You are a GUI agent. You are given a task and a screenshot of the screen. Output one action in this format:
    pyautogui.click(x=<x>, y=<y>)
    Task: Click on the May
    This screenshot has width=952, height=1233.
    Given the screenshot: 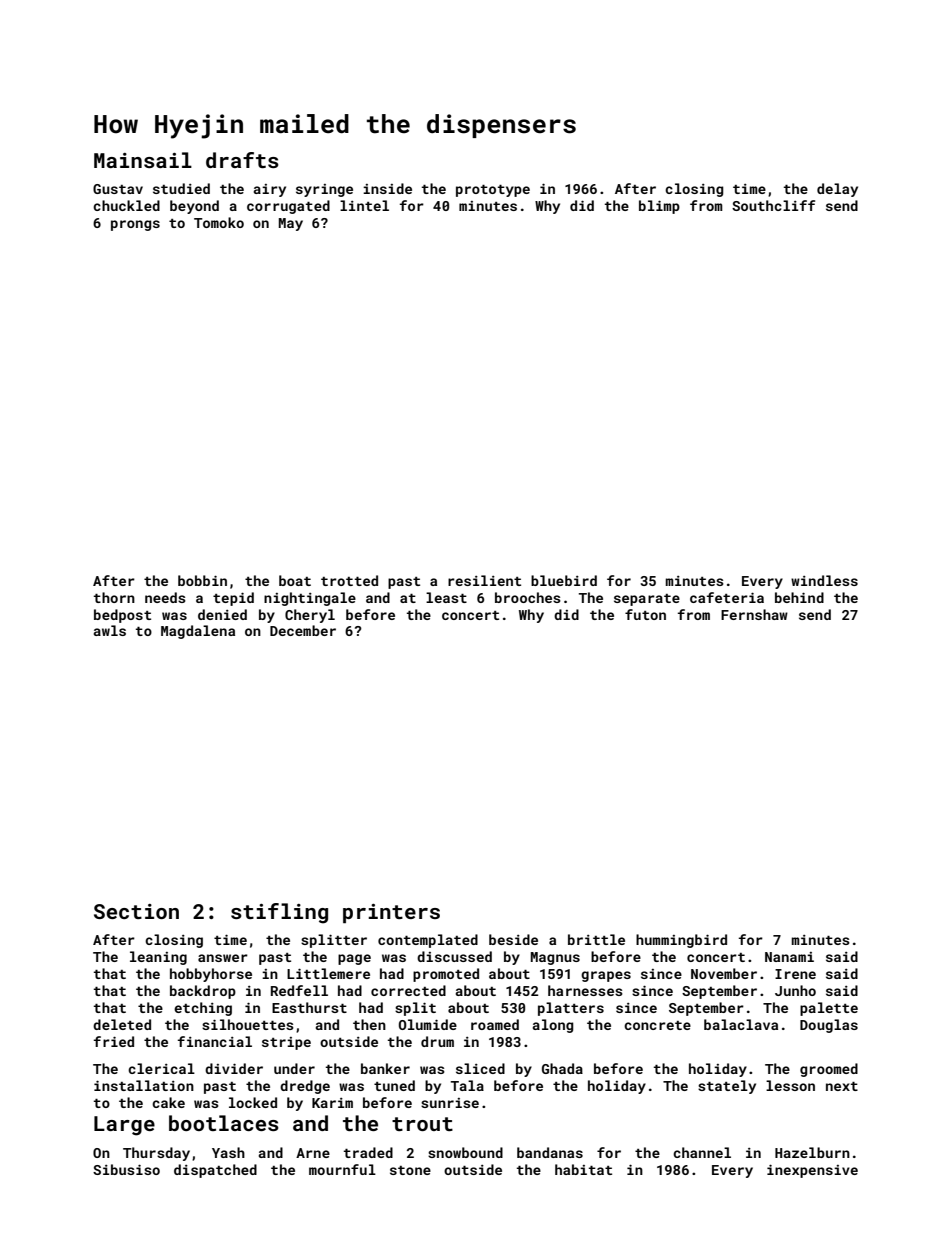 What is the action you would take?
    pyautogui.click(x=291, y=224)
